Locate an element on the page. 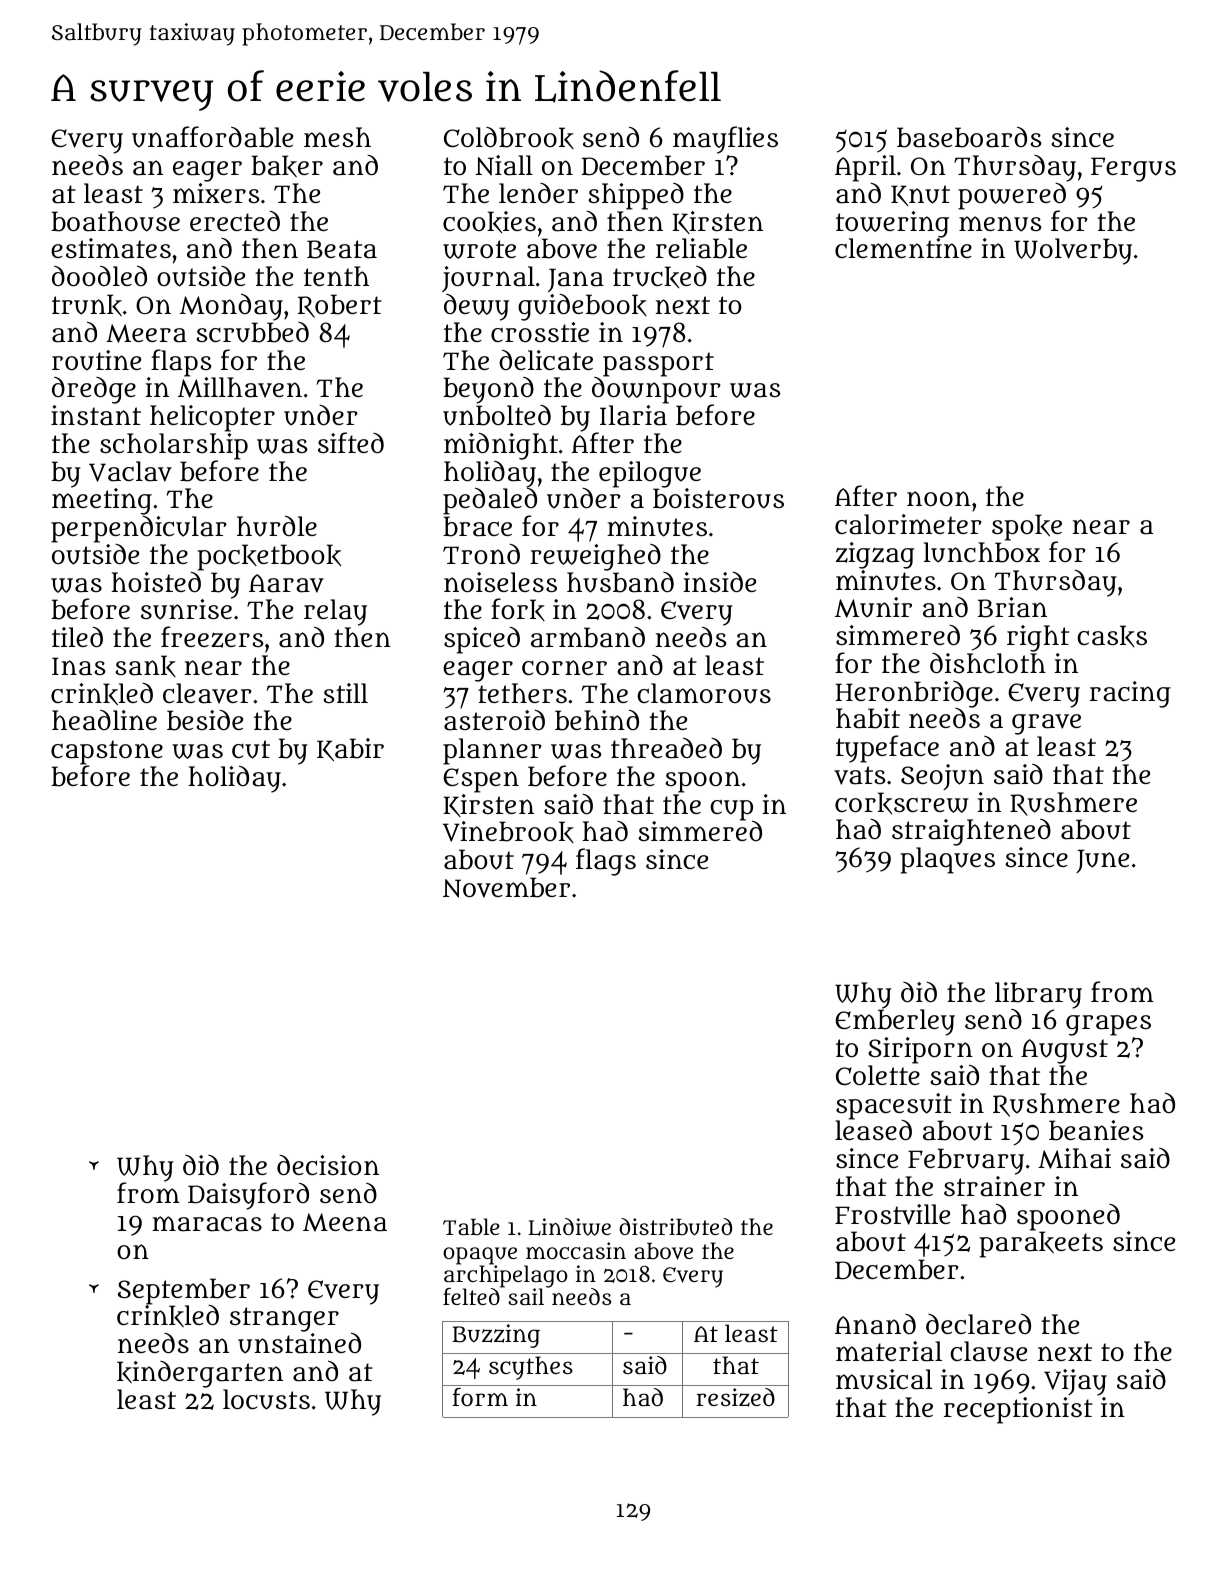  kindergarten is located at coordinates (200, 1374).
